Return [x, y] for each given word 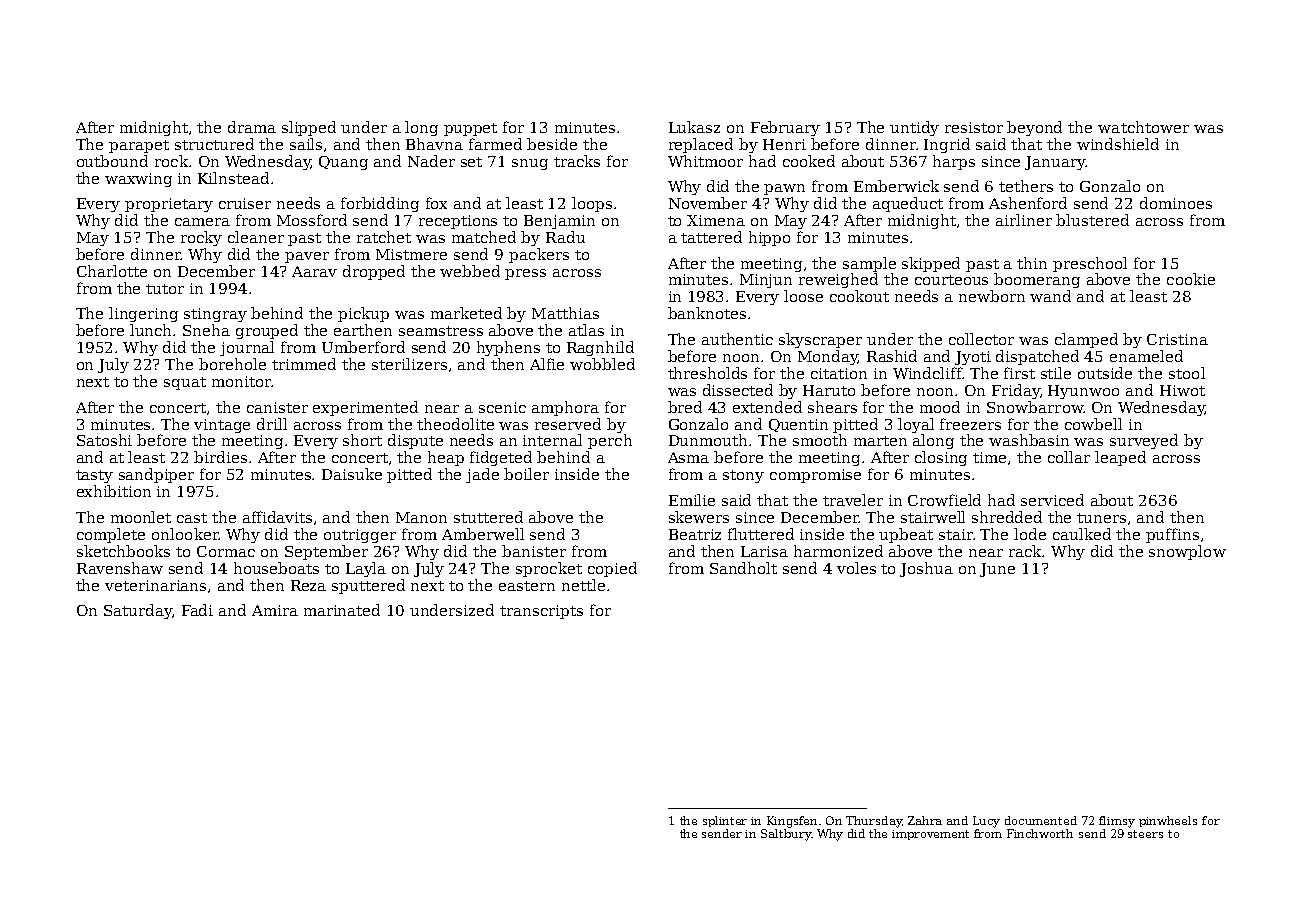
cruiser [245, 203]
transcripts [541, 612]
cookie [1191, 279]
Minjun [766, 281]
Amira [275, 610]
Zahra [925, 820]
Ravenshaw [120, 568]
